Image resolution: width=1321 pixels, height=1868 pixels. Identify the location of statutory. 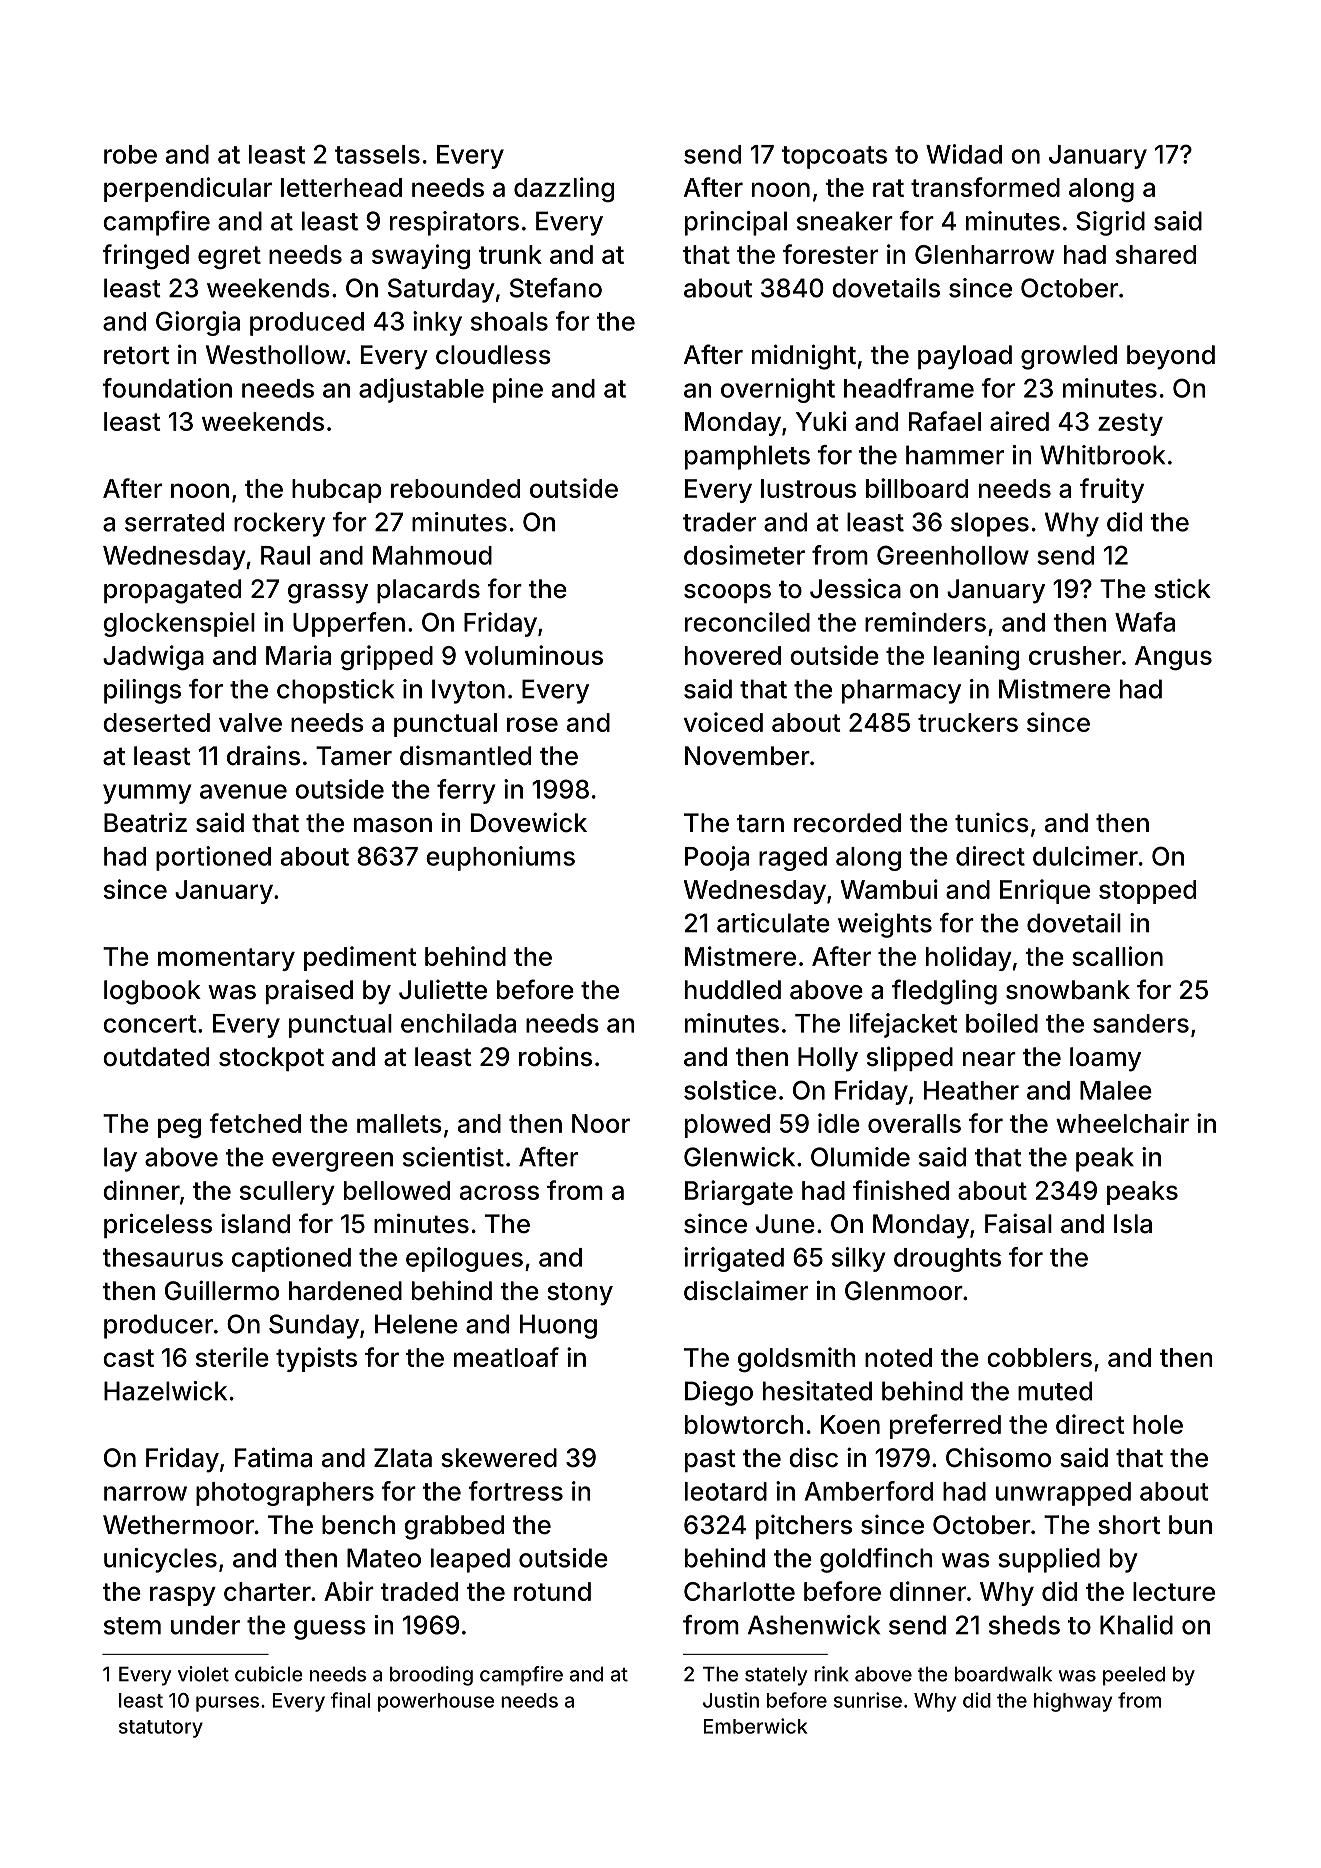
(161, 1729).
